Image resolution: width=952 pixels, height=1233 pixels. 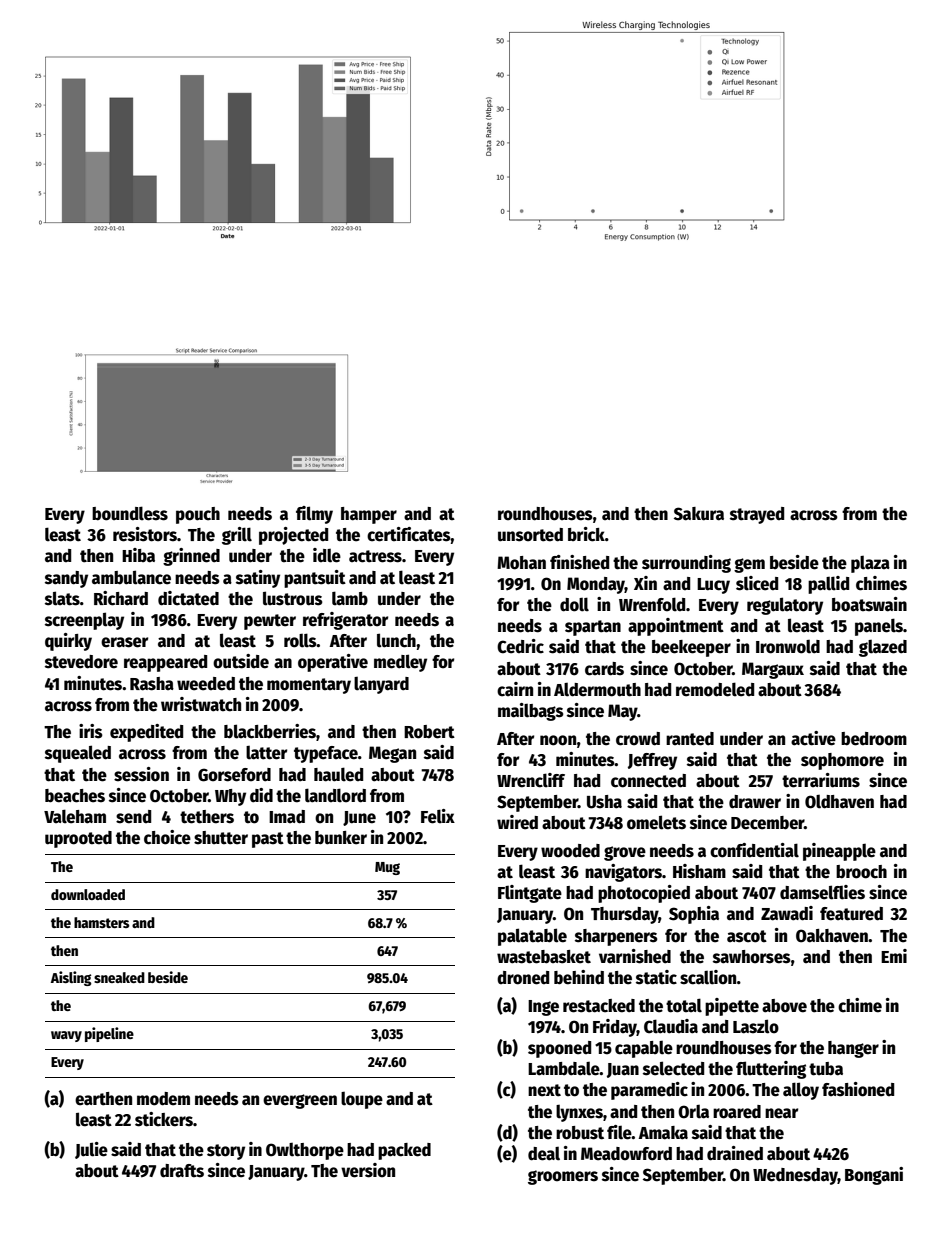 I want to click on featured, so click(x=851, y=914).
